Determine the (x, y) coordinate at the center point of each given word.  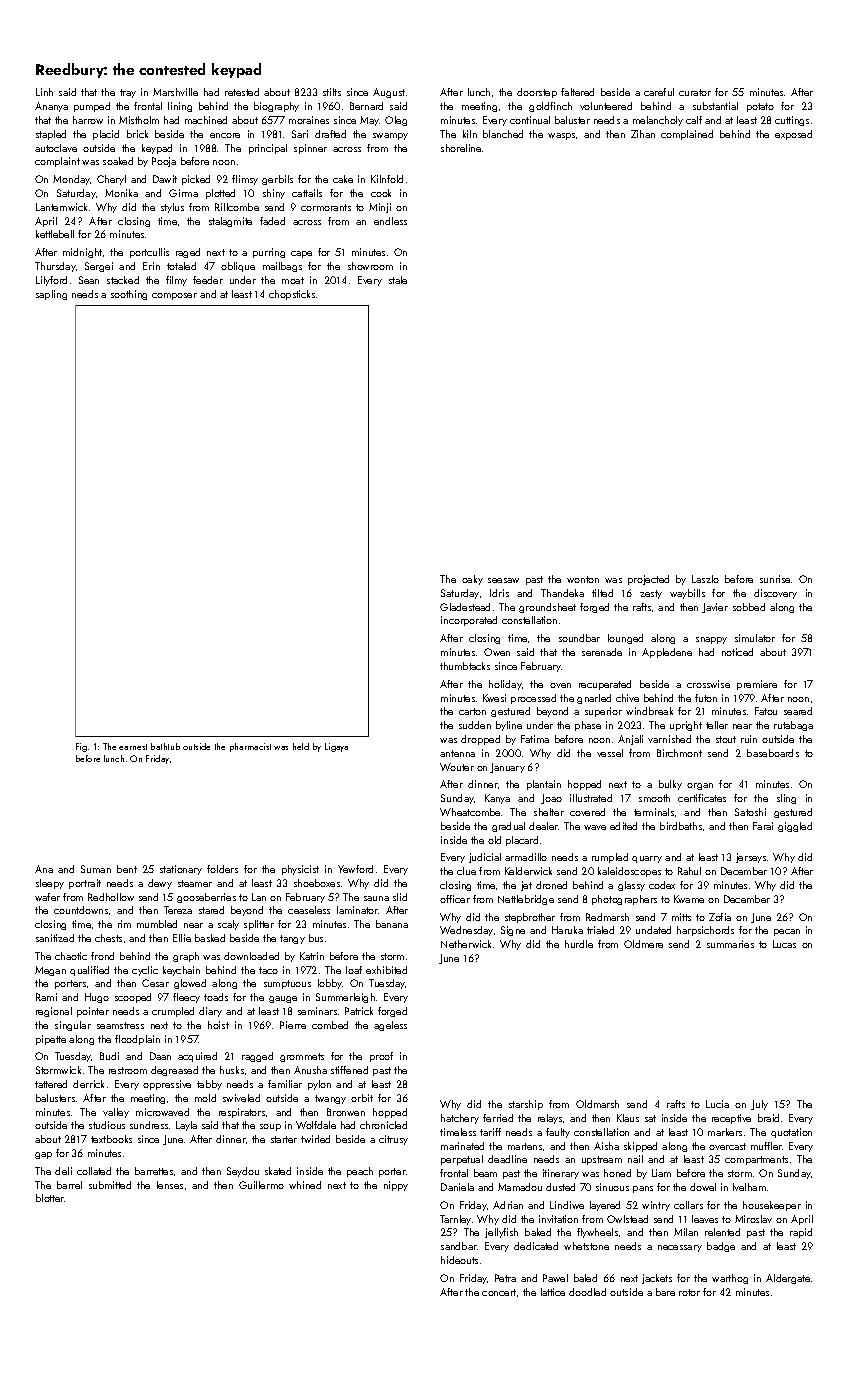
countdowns (81, 910)
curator (695, 92)
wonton (583, 579)
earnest (133, 747)
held (301, 746)
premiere (757, 685)
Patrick (359, 1011)
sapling (51, 295)
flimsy (245, 180)
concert (499, 1292)
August (389, 93)
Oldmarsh (597, 1104)
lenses (170, 1185)
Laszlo (705, 579)
